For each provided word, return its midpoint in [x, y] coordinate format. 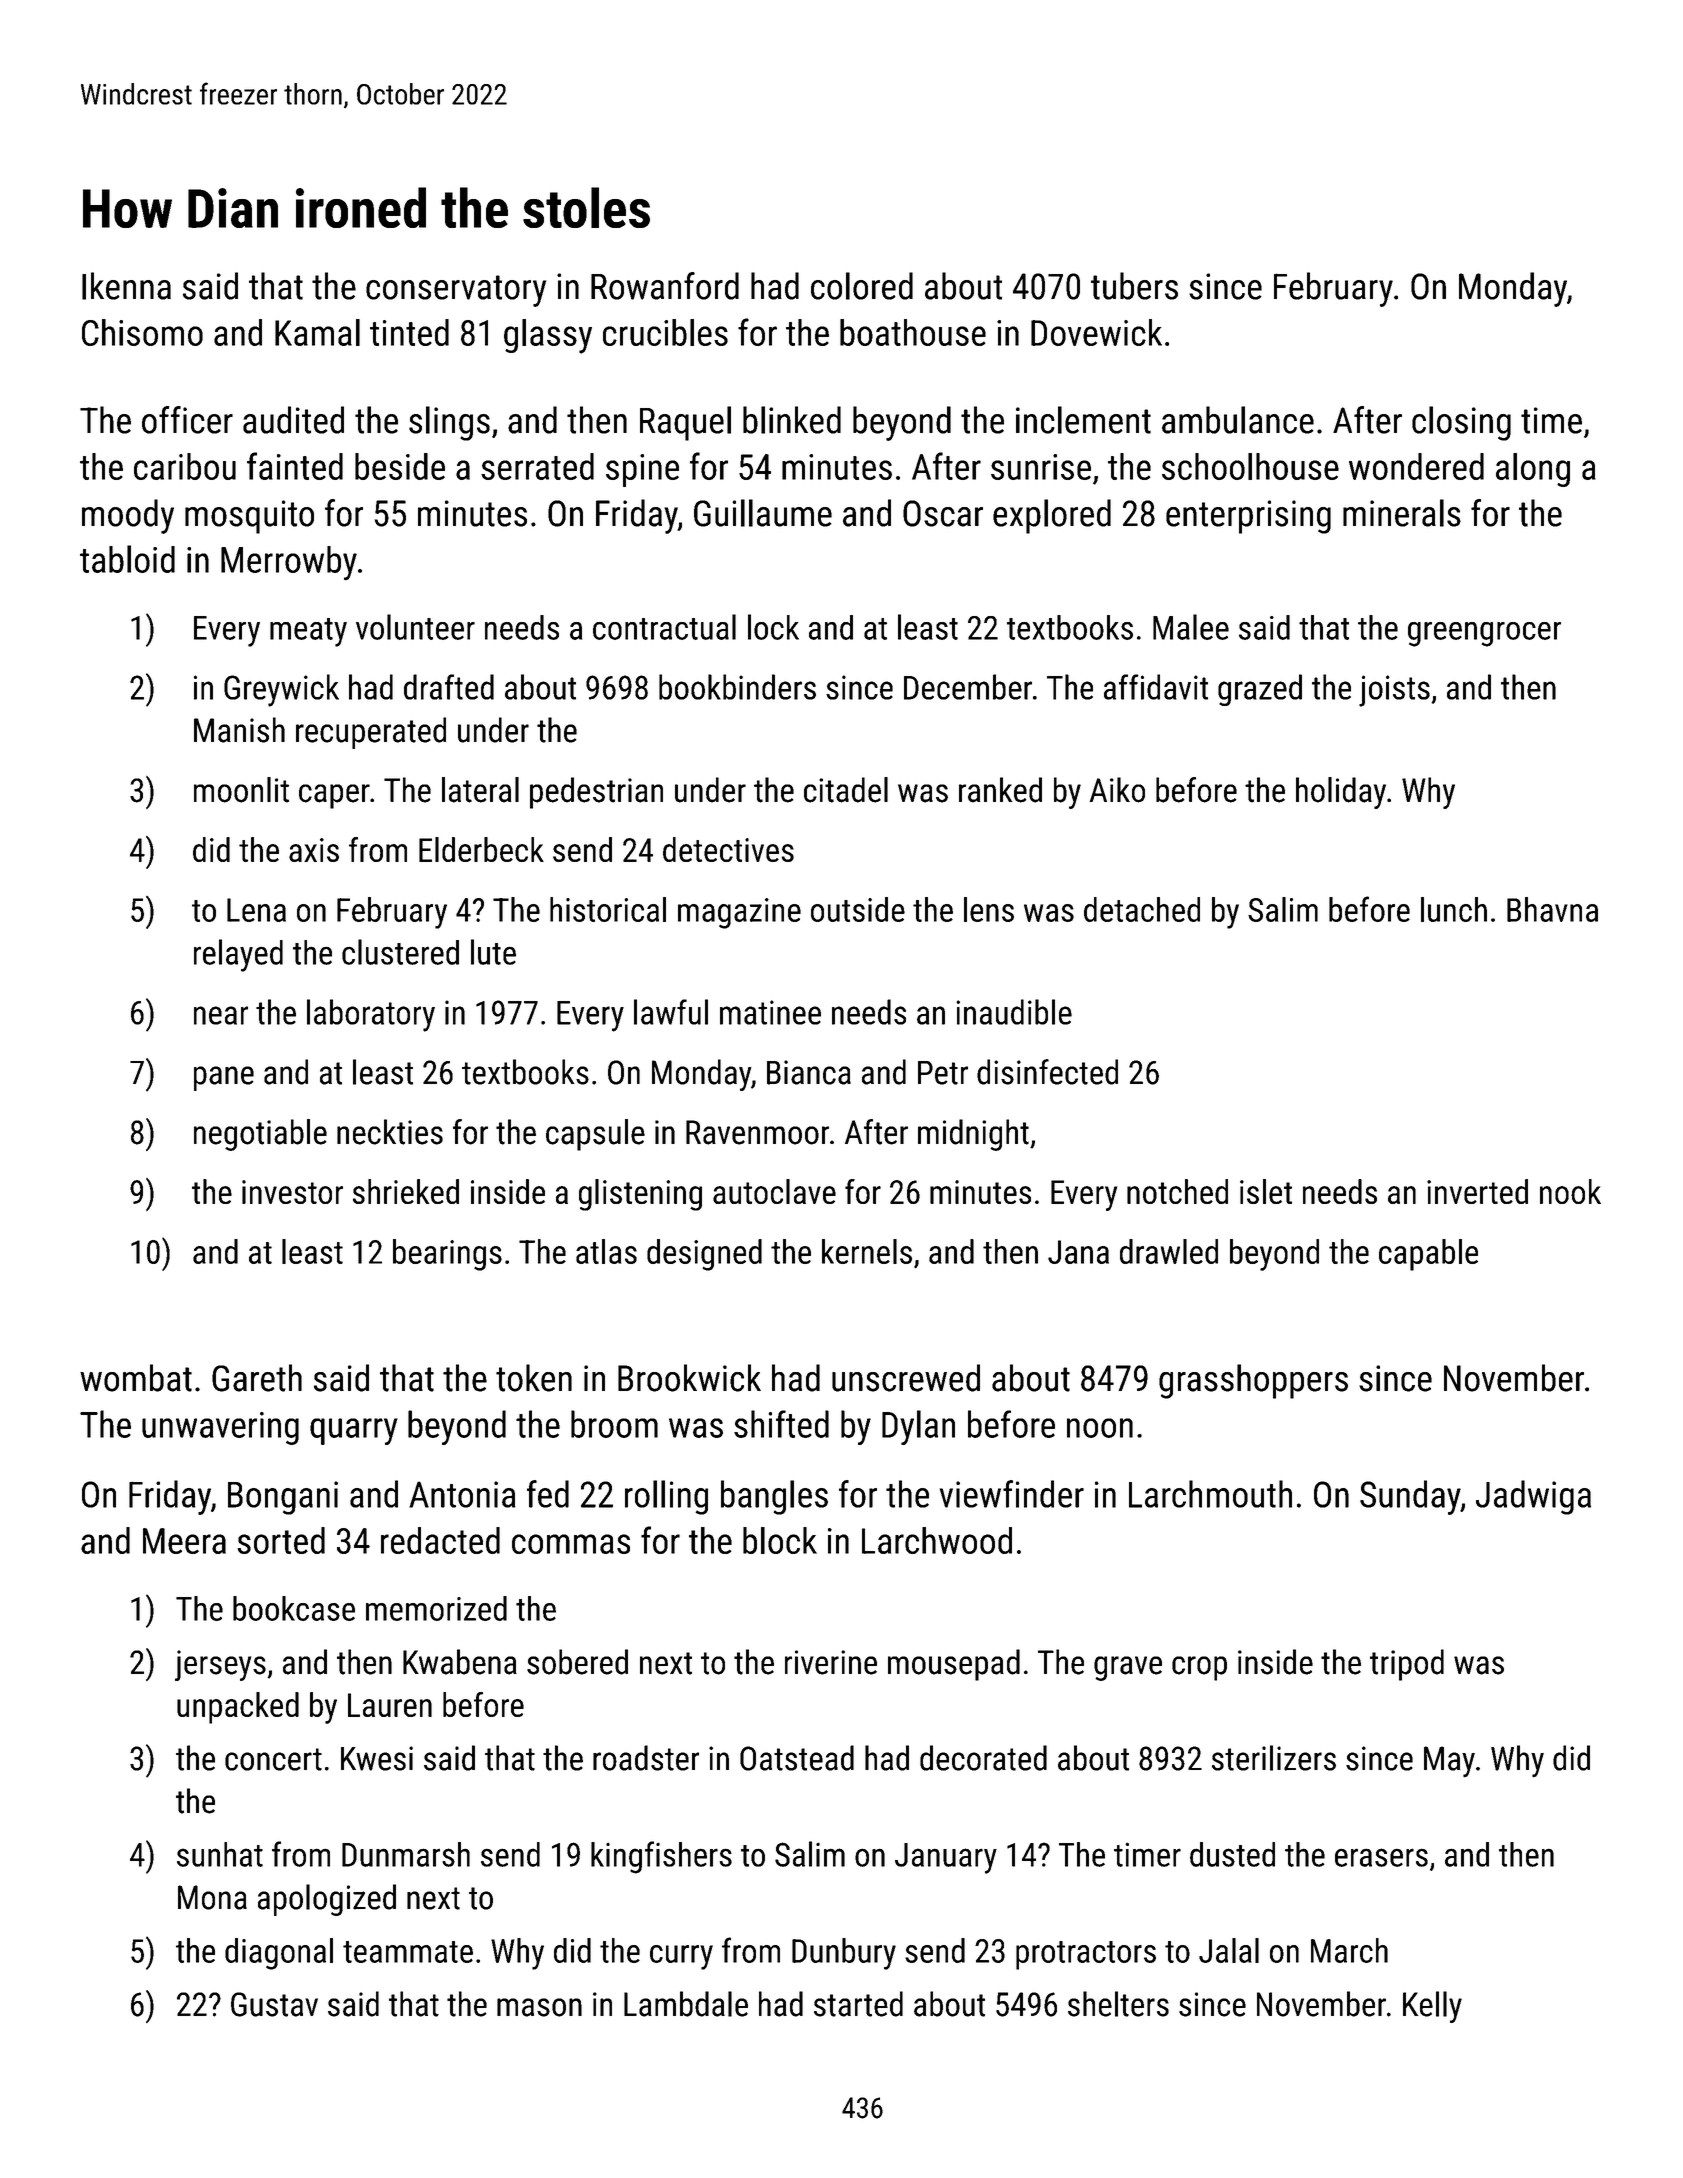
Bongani [283, 1498]
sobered [577, 1662]
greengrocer [1484, 634]
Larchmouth [1210, 1494]
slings [449, 423]
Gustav [274, 2004]
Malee [1191, 627]
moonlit [241, 790]
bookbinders [737, 687]
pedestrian [596, 793]
